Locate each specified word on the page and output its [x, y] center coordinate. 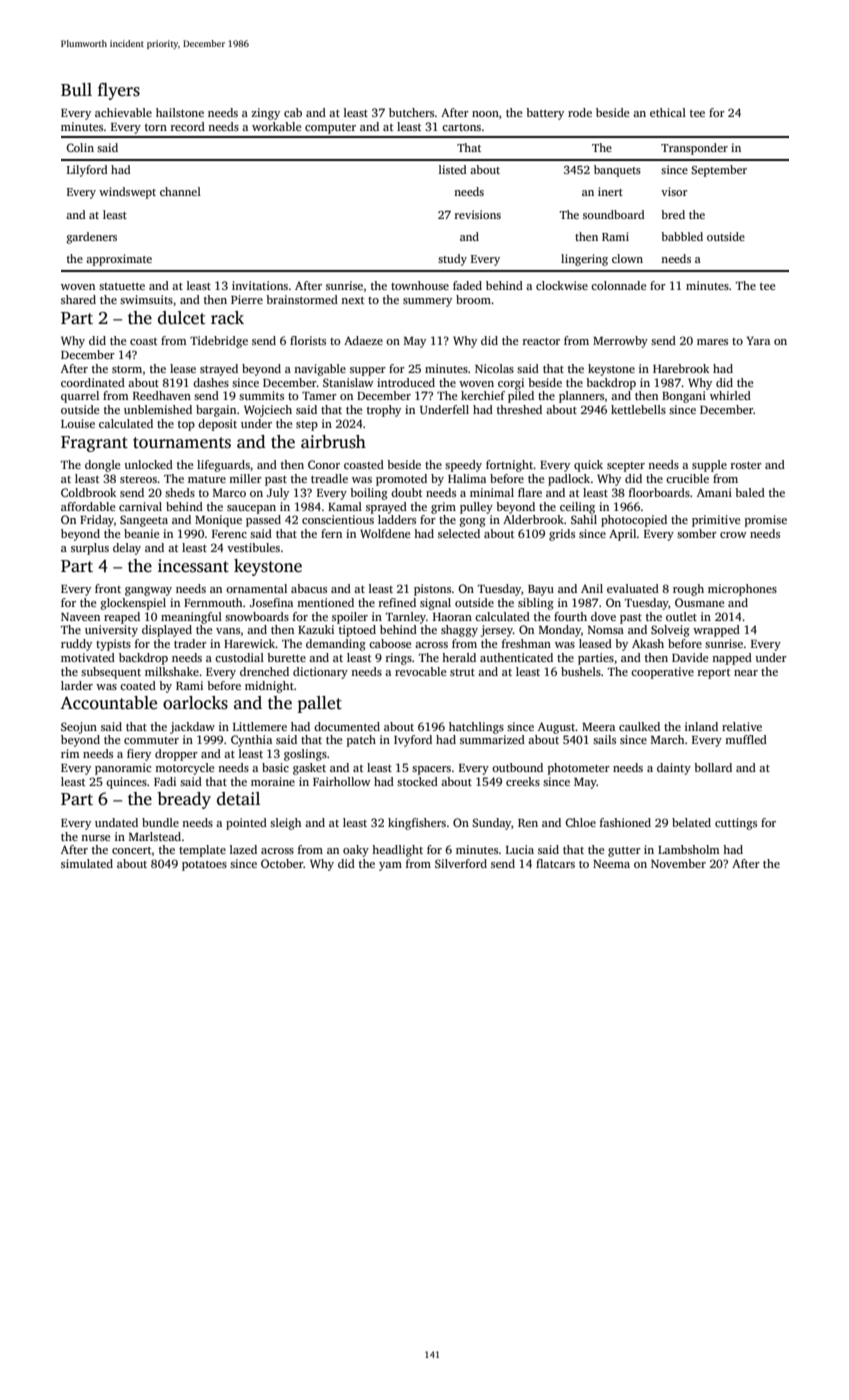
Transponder [694, 149]
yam [390, 866]
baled [750, 492]
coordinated [93, 382]
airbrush [333, 442]
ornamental [256, 588]
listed [453, 169]
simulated [87, 863]
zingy [265, 114]
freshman [526, 643]
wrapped [716, 631]
